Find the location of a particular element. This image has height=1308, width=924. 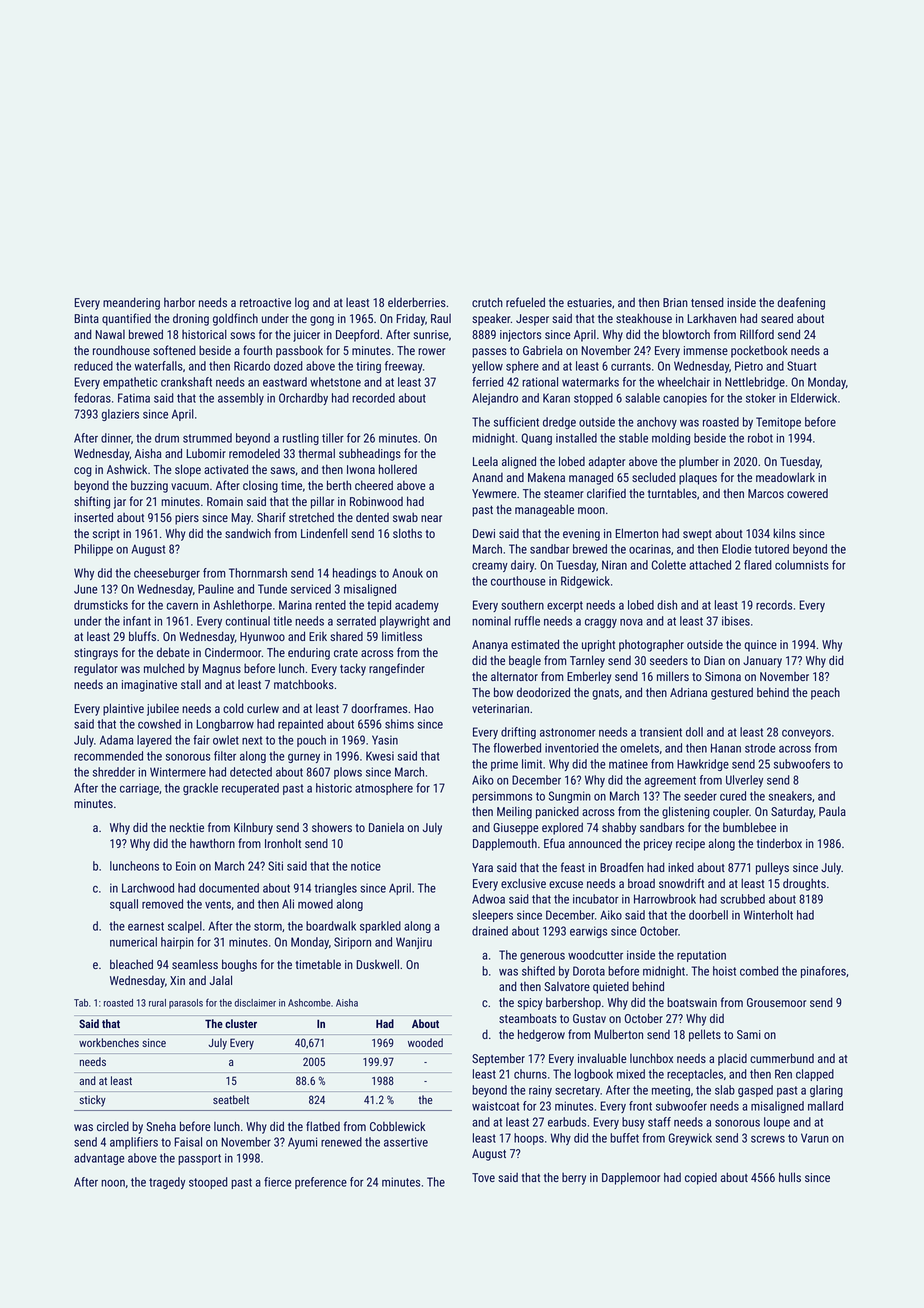

noon is located at coordinates (113, 1183).
